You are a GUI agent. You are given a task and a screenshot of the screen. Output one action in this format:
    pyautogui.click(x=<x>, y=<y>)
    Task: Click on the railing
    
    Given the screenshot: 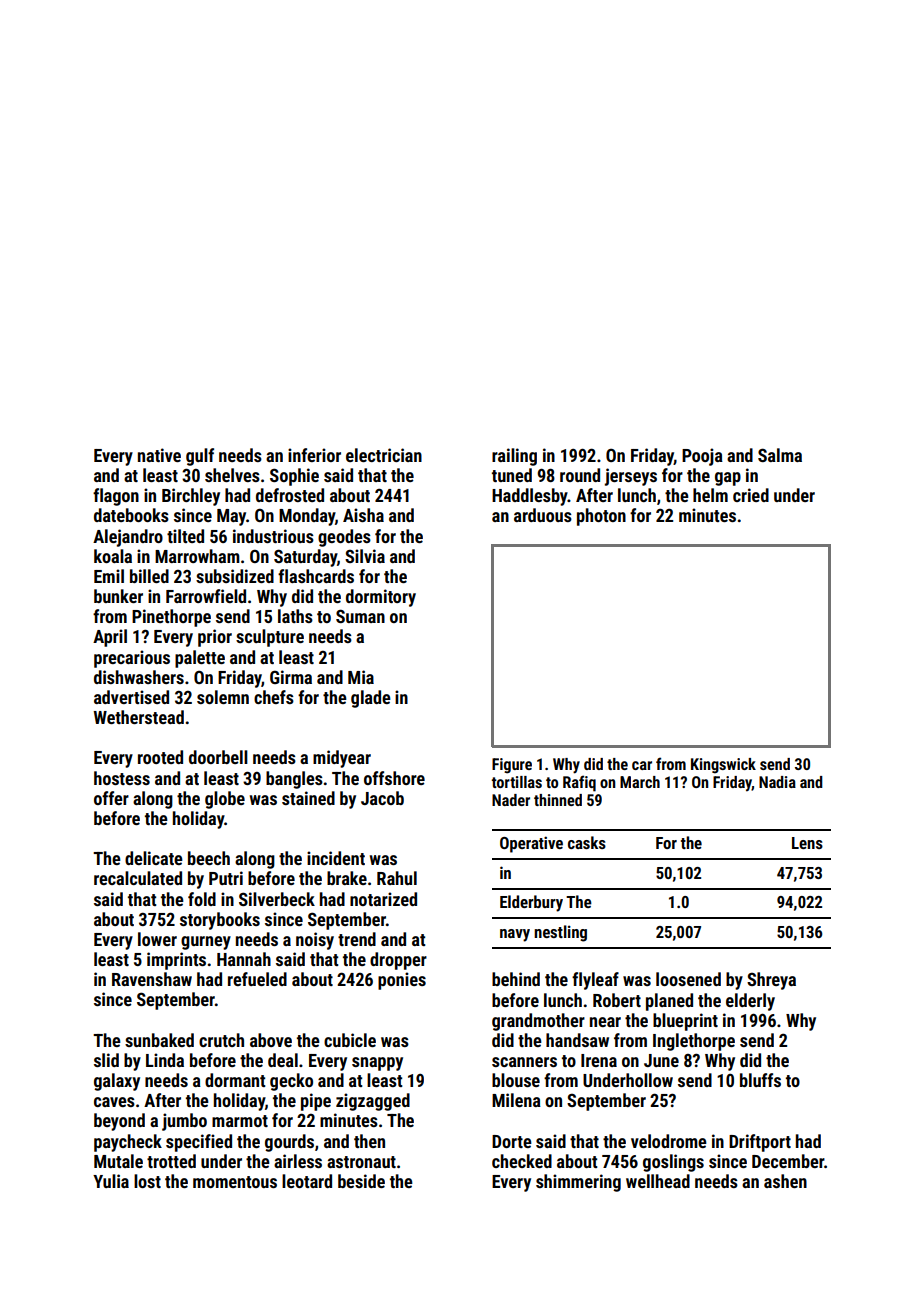 What is the action you would take?
    pyautogui.click(x=514, y=457)
